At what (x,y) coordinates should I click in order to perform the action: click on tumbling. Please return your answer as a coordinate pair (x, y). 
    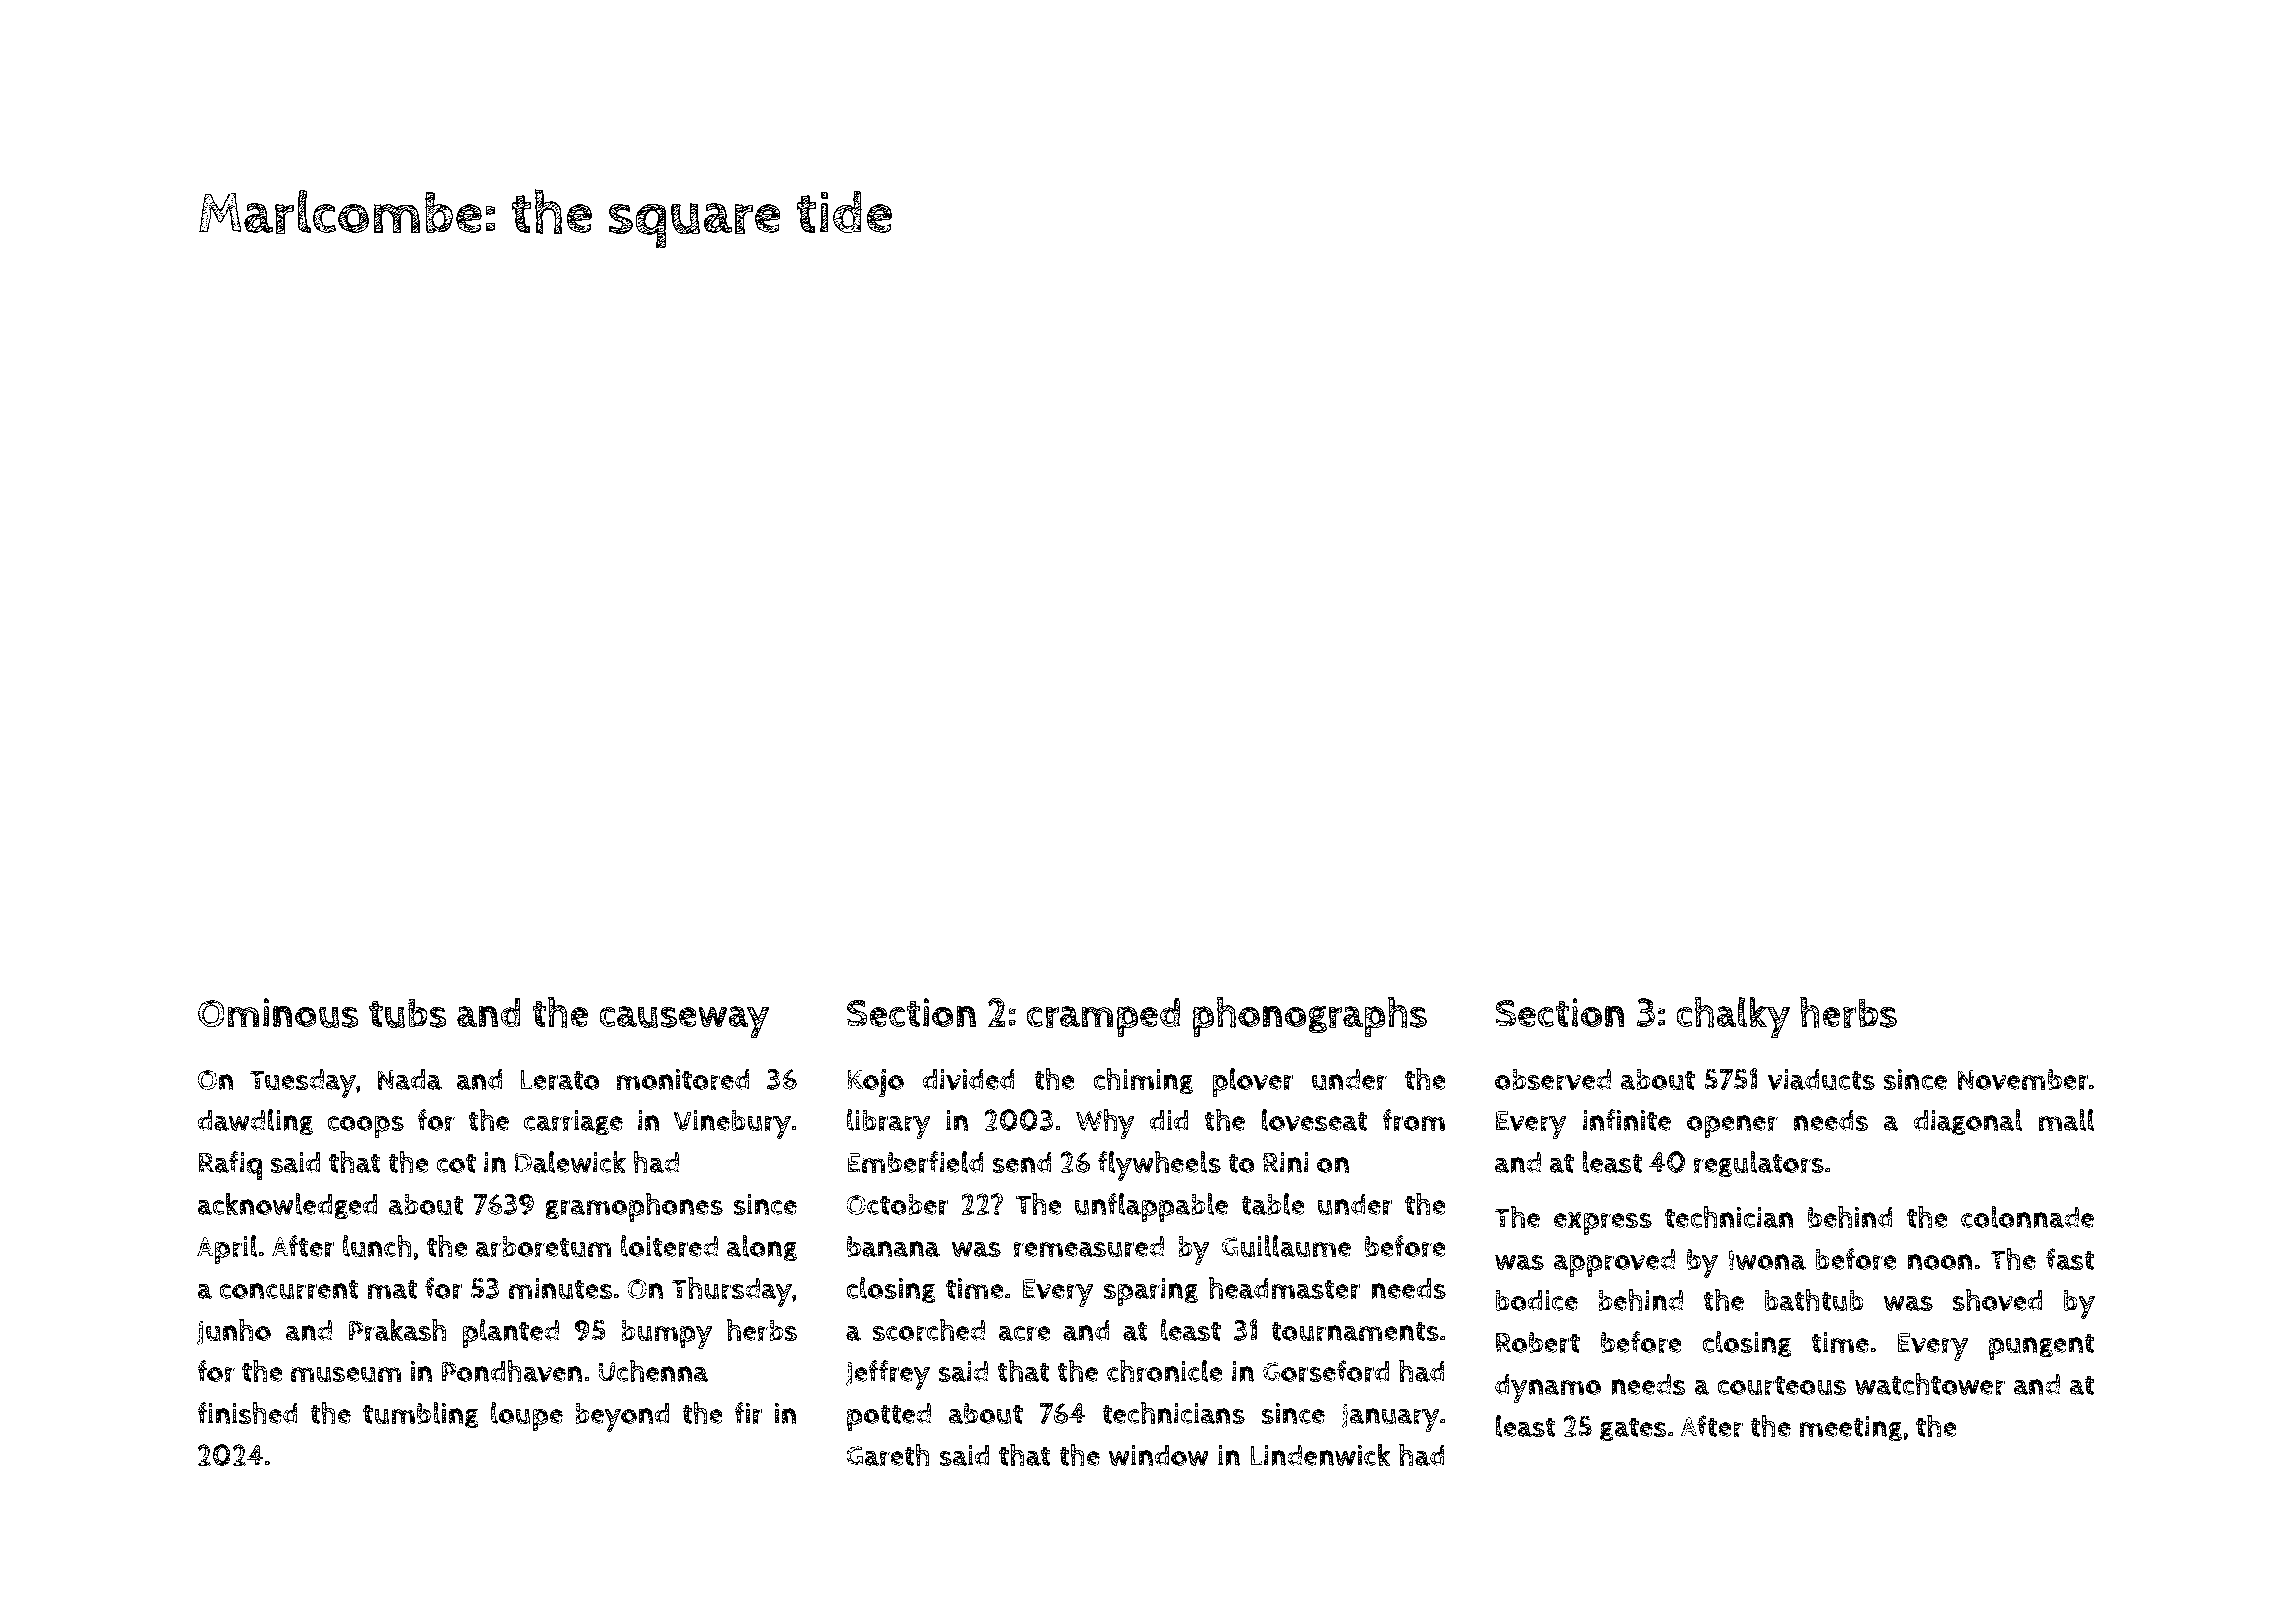
    Looking at the image, I should click on (421, 1415).
